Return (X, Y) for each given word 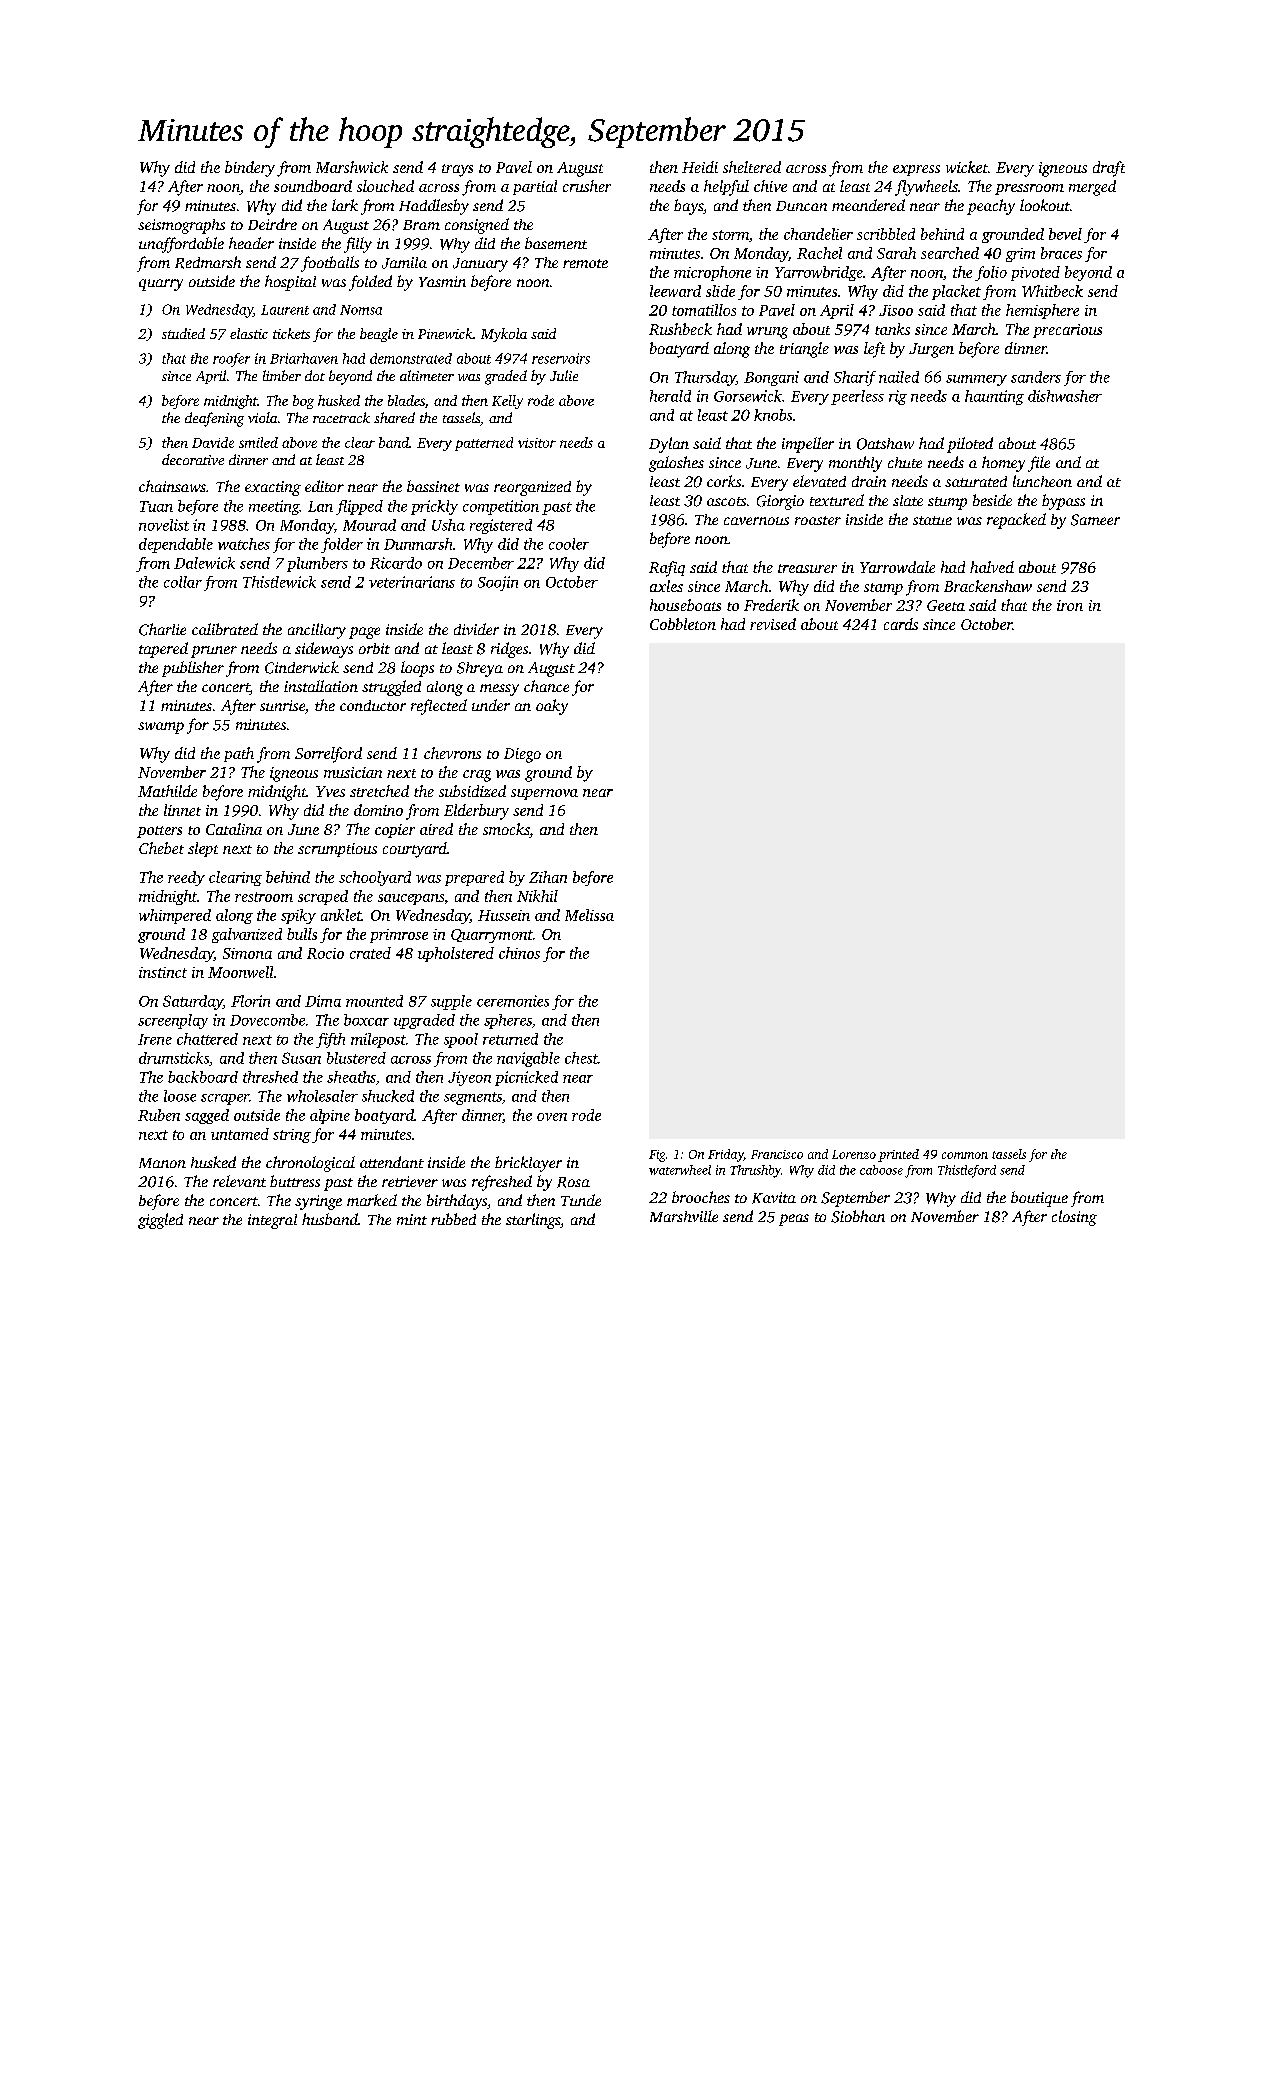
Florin (250, 1001)
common (965, 1155)
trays (457, 170)
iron (1070, 605)
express (916, 170)
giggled (160, 1221)
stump (947, 503)
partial (535, 187)
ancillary (317, 631)
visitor (537, 443)
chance (546, 686)
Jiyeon (469, 1078)
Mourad (369, 525)
